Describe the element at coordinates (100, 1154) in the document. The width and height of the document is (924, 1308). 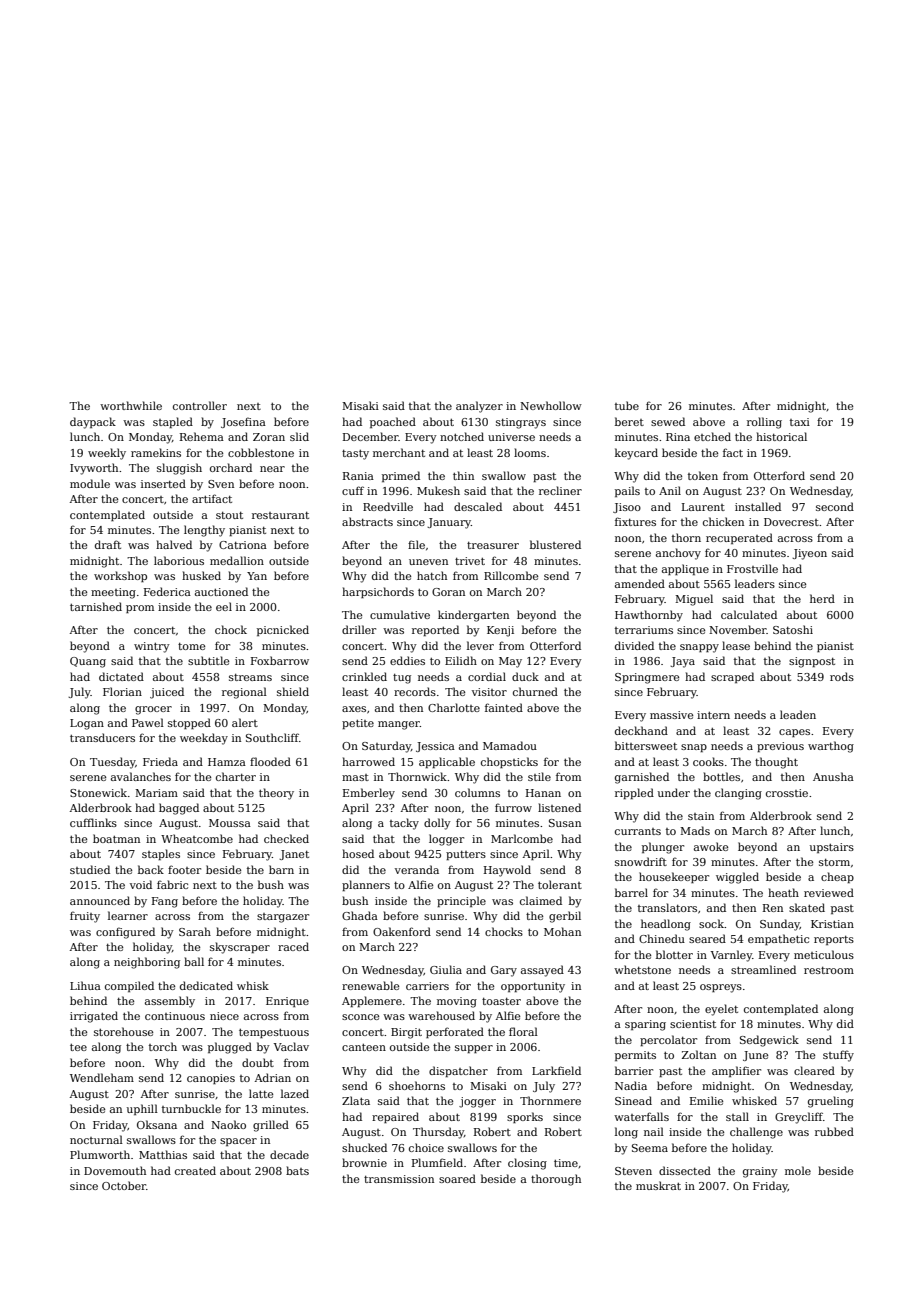
I see `Plumworth` at that location.
